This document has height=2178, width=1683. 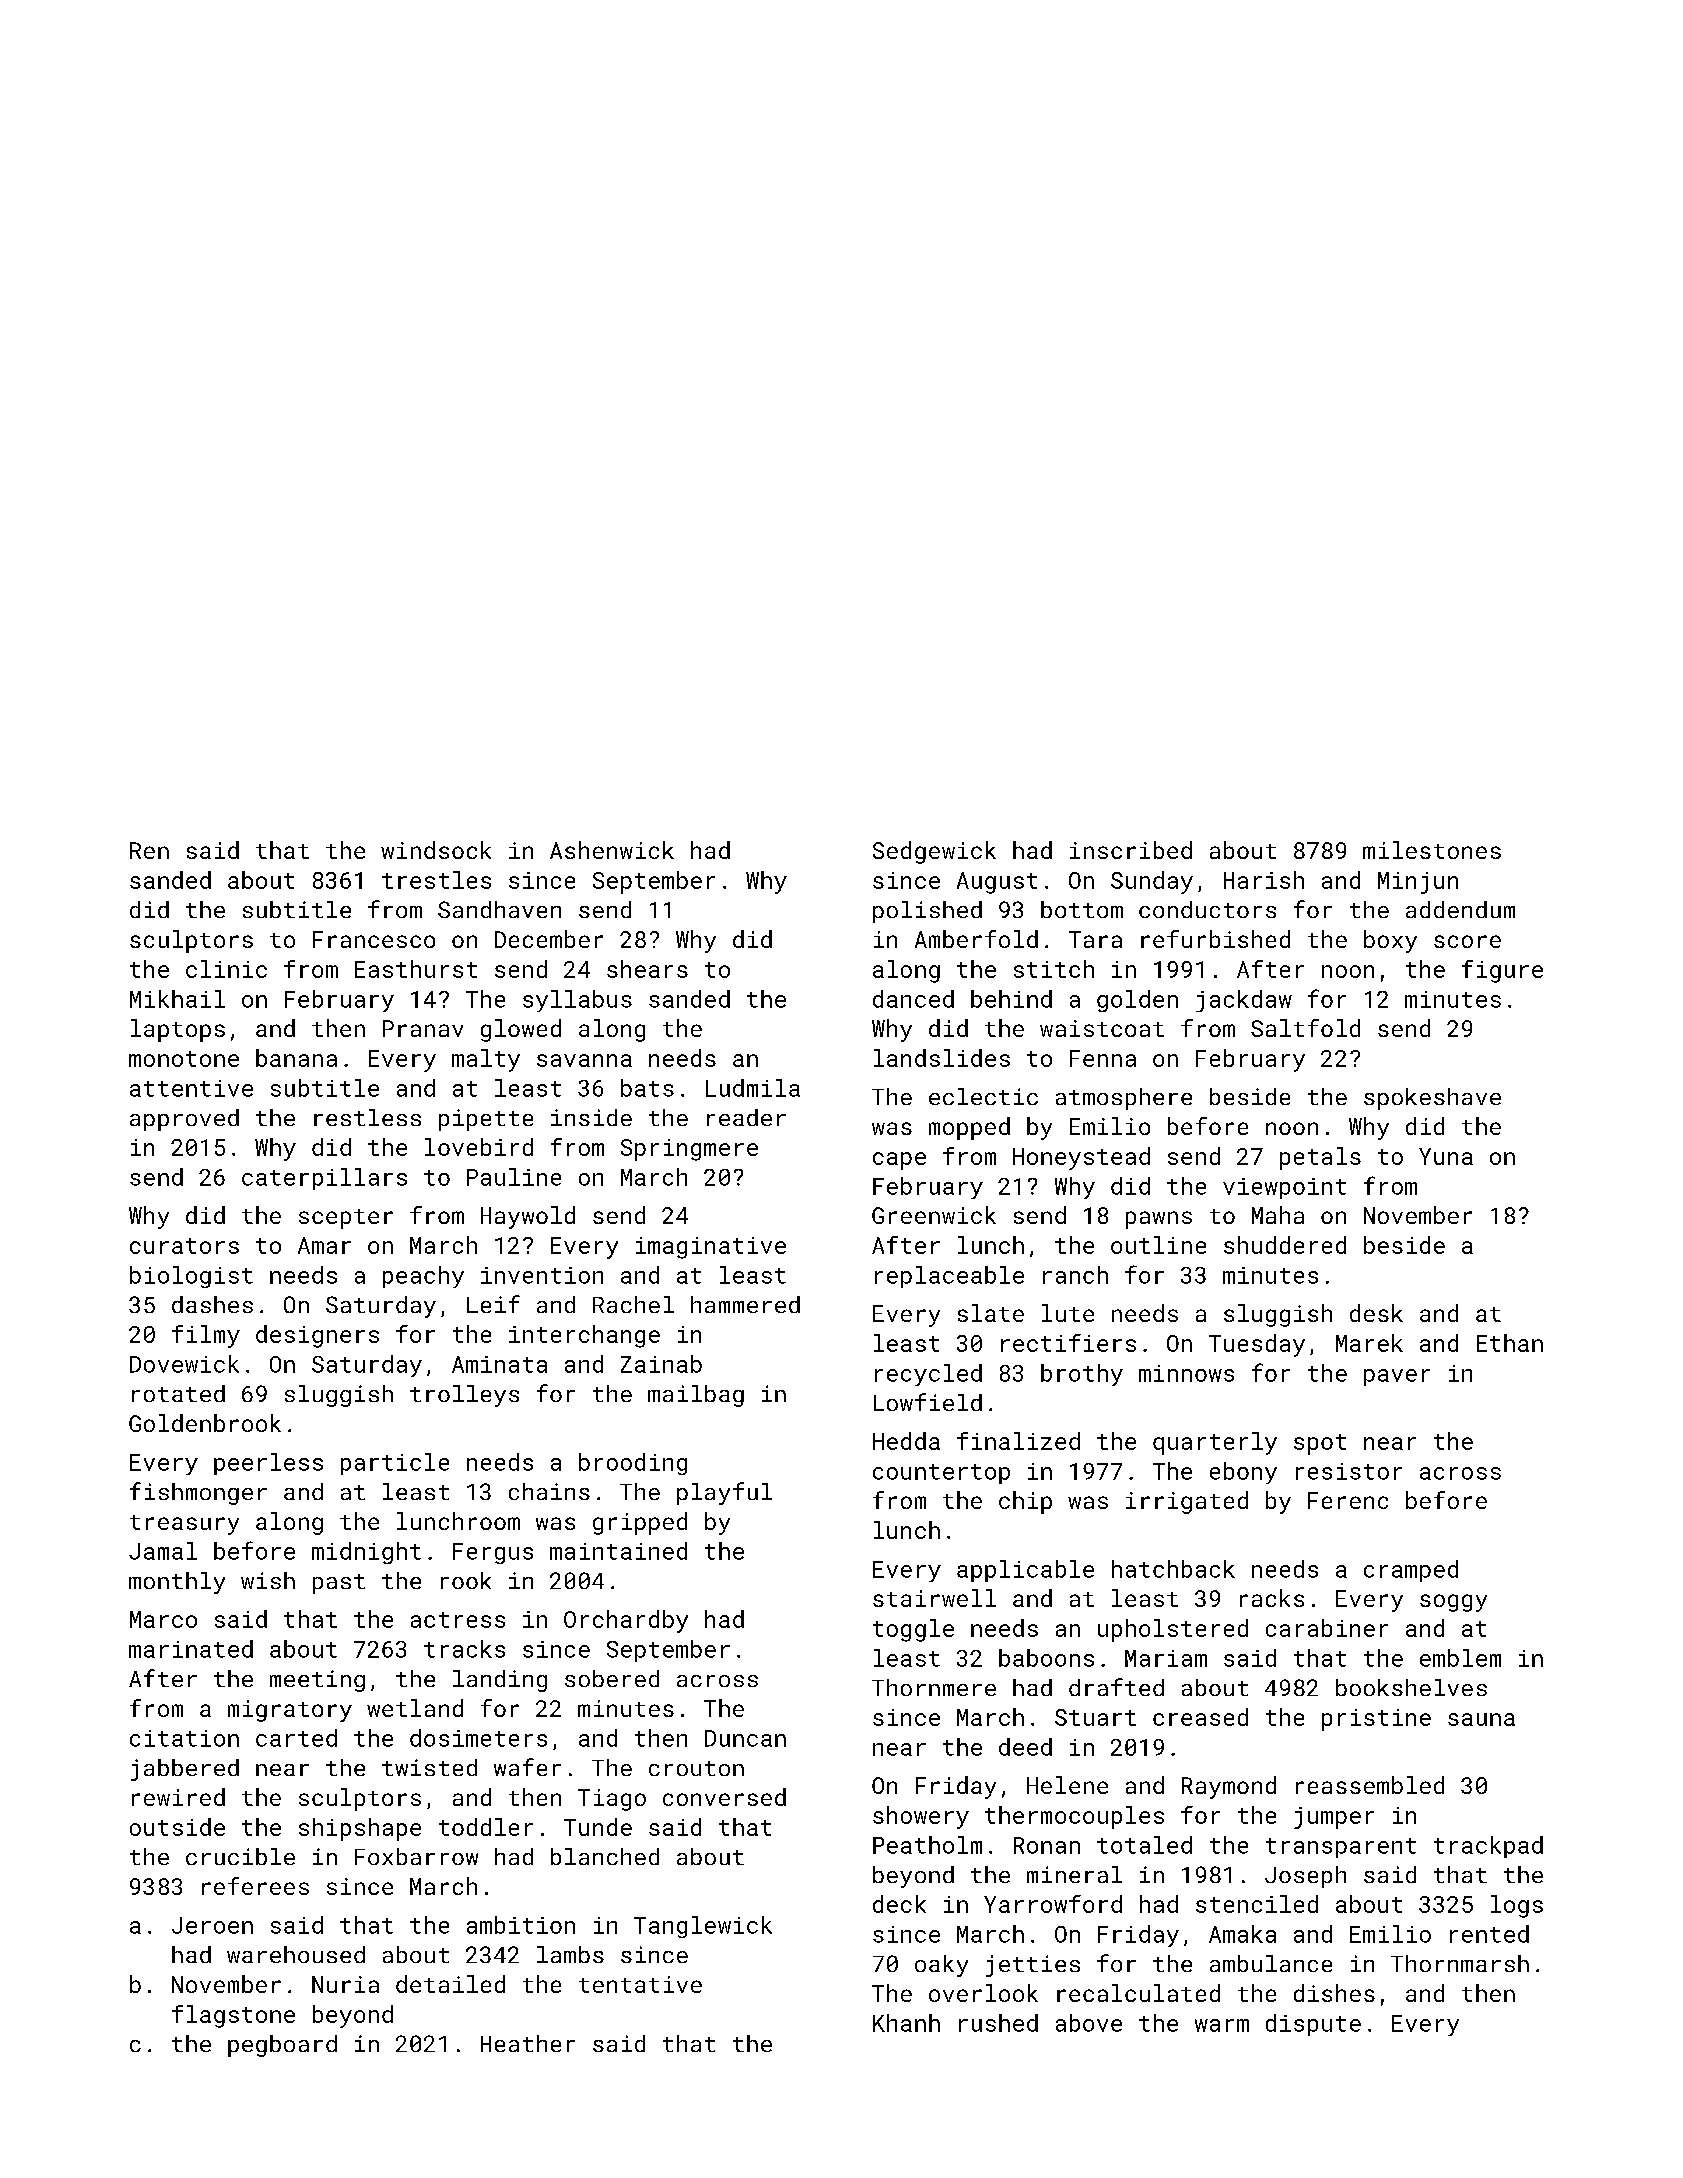 What do you see at coordinates (934, 1598) in the document?
I see `stairwell` at bounding box center [934, 1598].
